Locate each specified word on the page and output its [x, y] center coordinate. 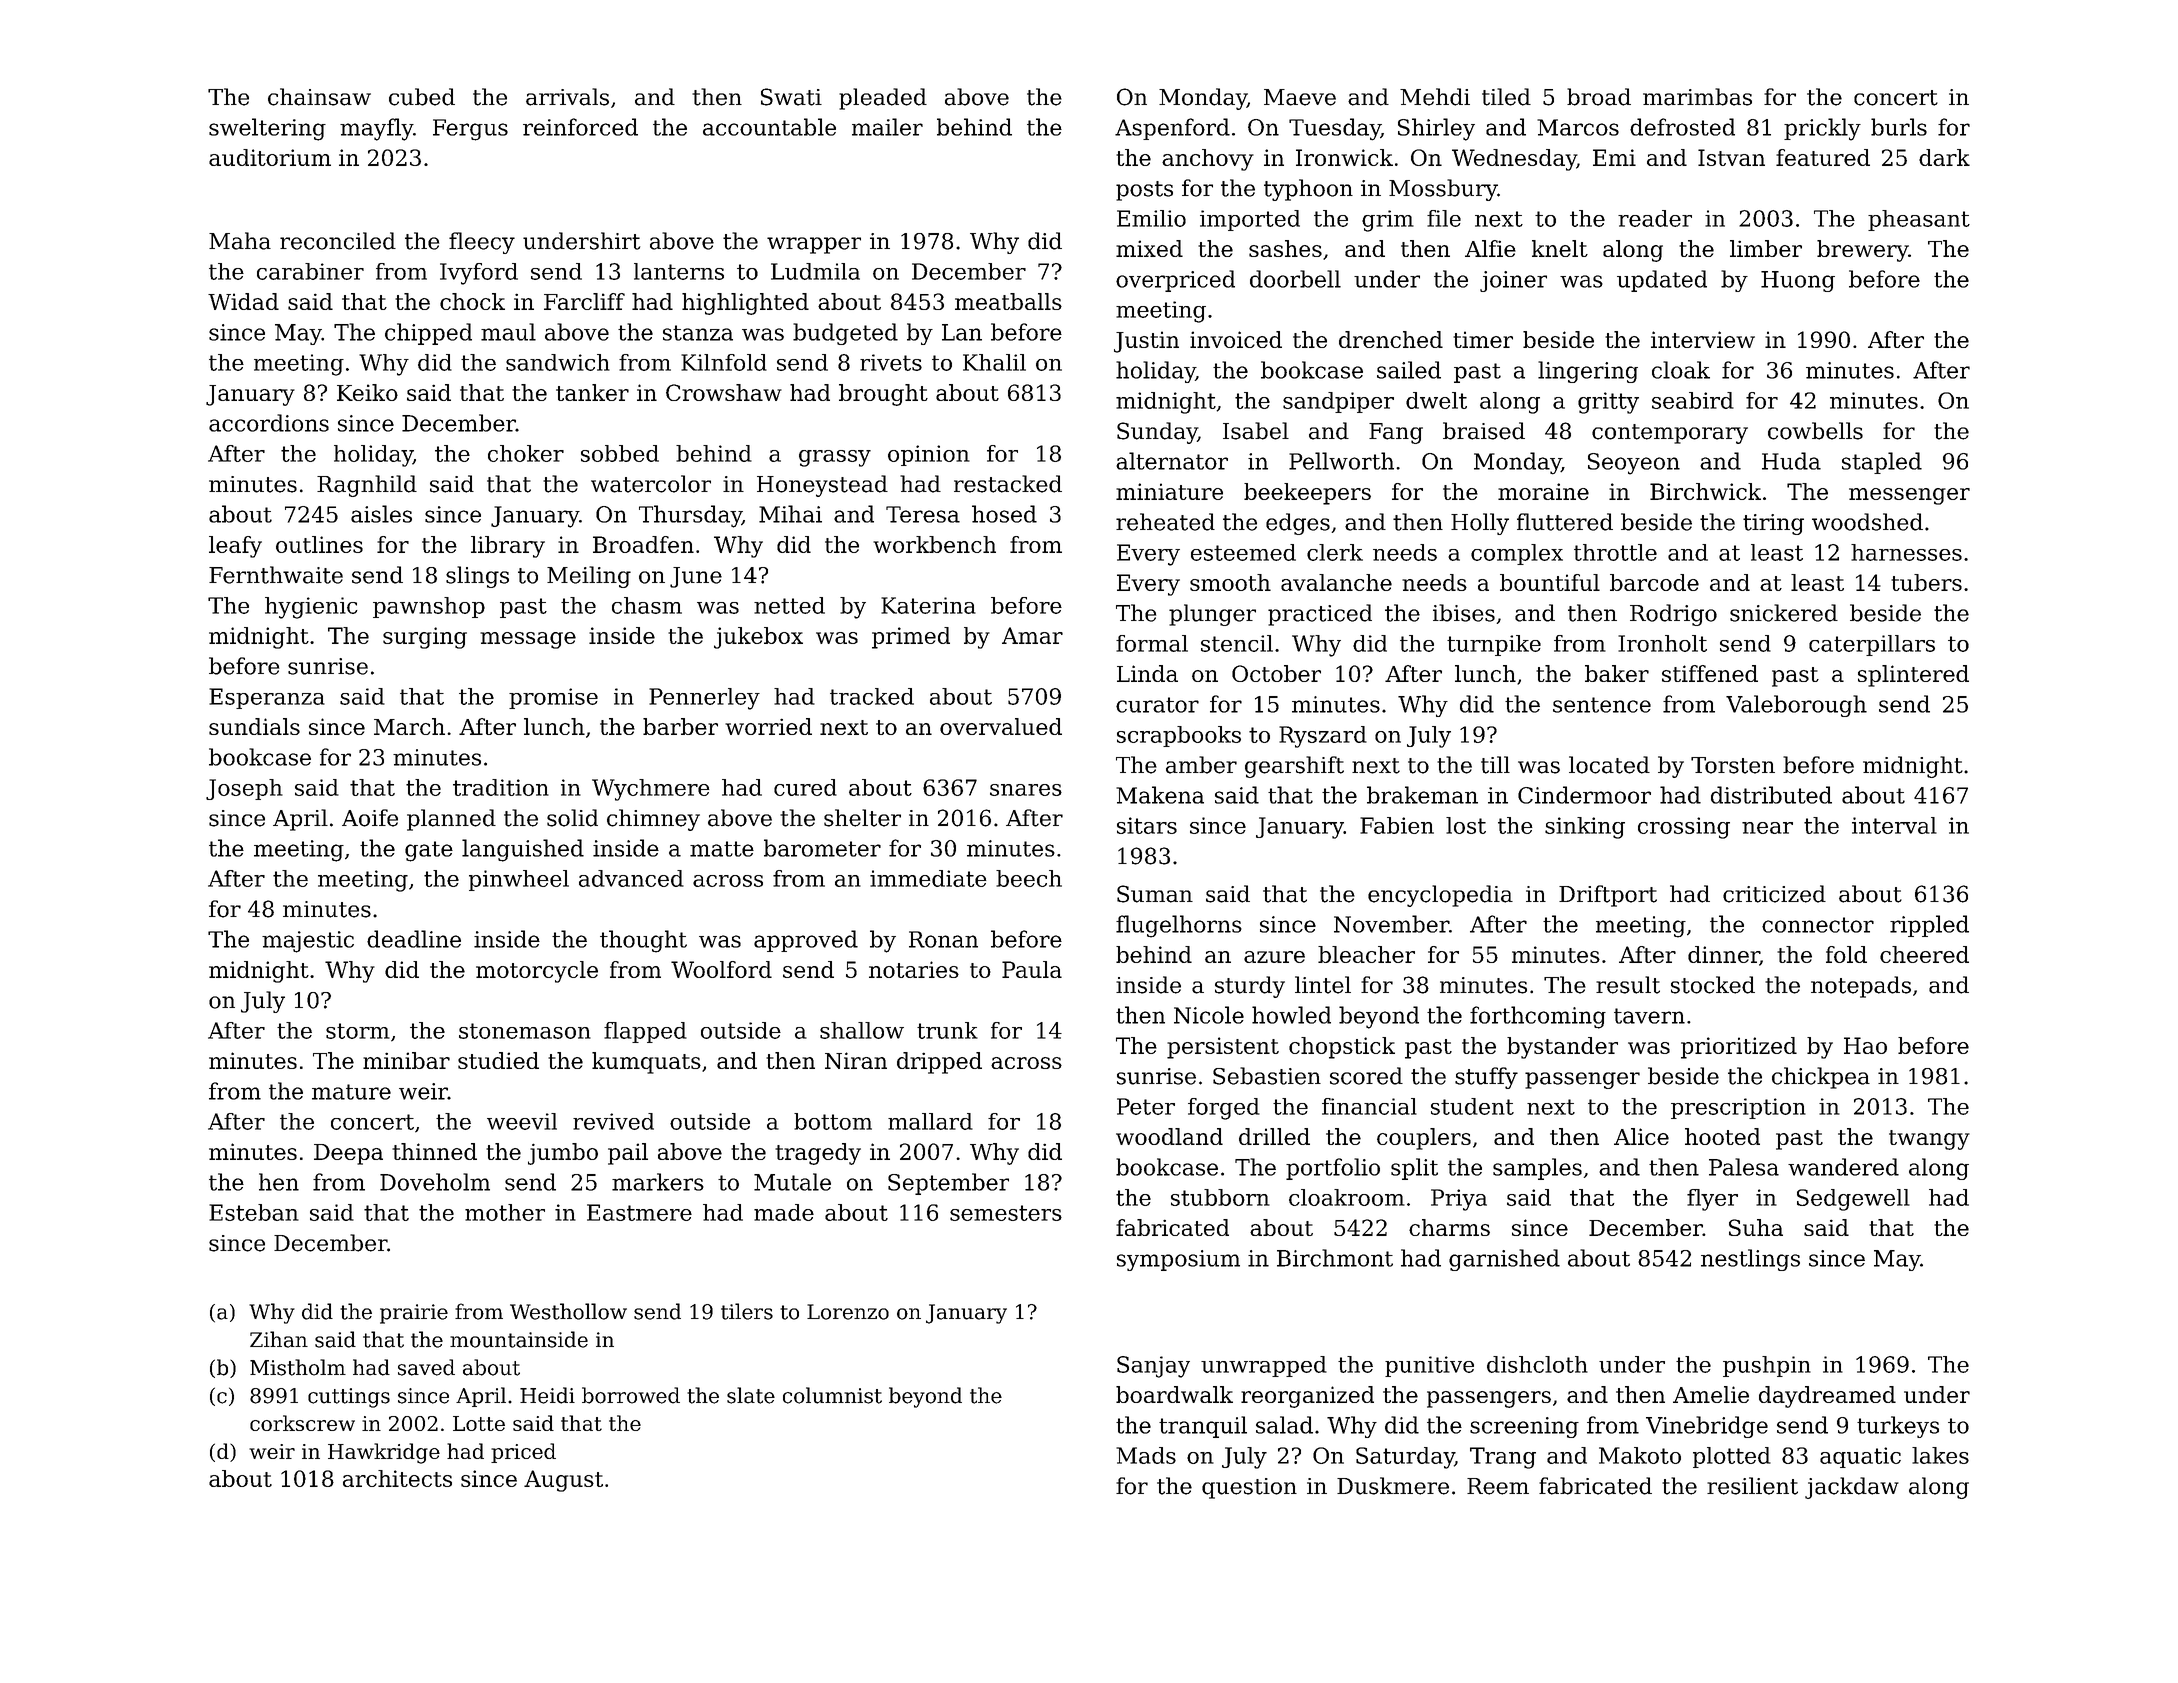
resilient [1752, 1486]
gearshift [1294, 767]
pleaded [883, 99]
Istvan [1731, 157]
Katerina [928, 605]
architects [397, 1478]
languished [523, 850]
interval [1894, 825]
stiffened [1710, 673]
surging [425, 638]
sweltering [267, 129]
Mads [1146, 1455]
